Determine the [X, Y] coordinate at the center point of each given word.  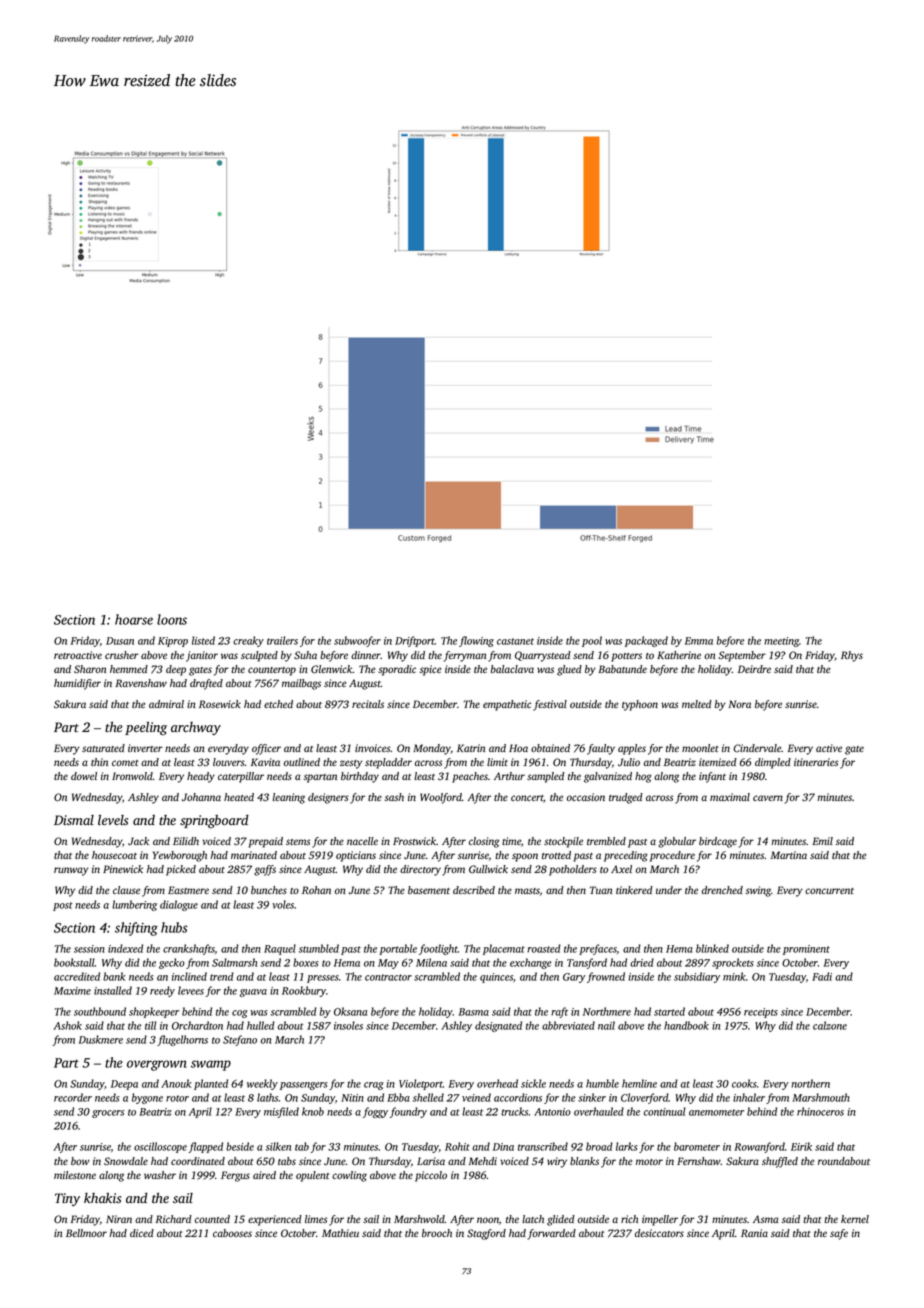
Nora [739, 704]
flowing [476, 641]
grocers [108, 1114]
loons [172, 619]
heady [201, 777]
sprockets [733, 963]
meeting [781, 642]
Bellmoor [86, 1233]
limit [497, 762]
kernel [855, 1219]
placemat [504, 949]
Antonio [552, 1112]
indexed [125, 948]
